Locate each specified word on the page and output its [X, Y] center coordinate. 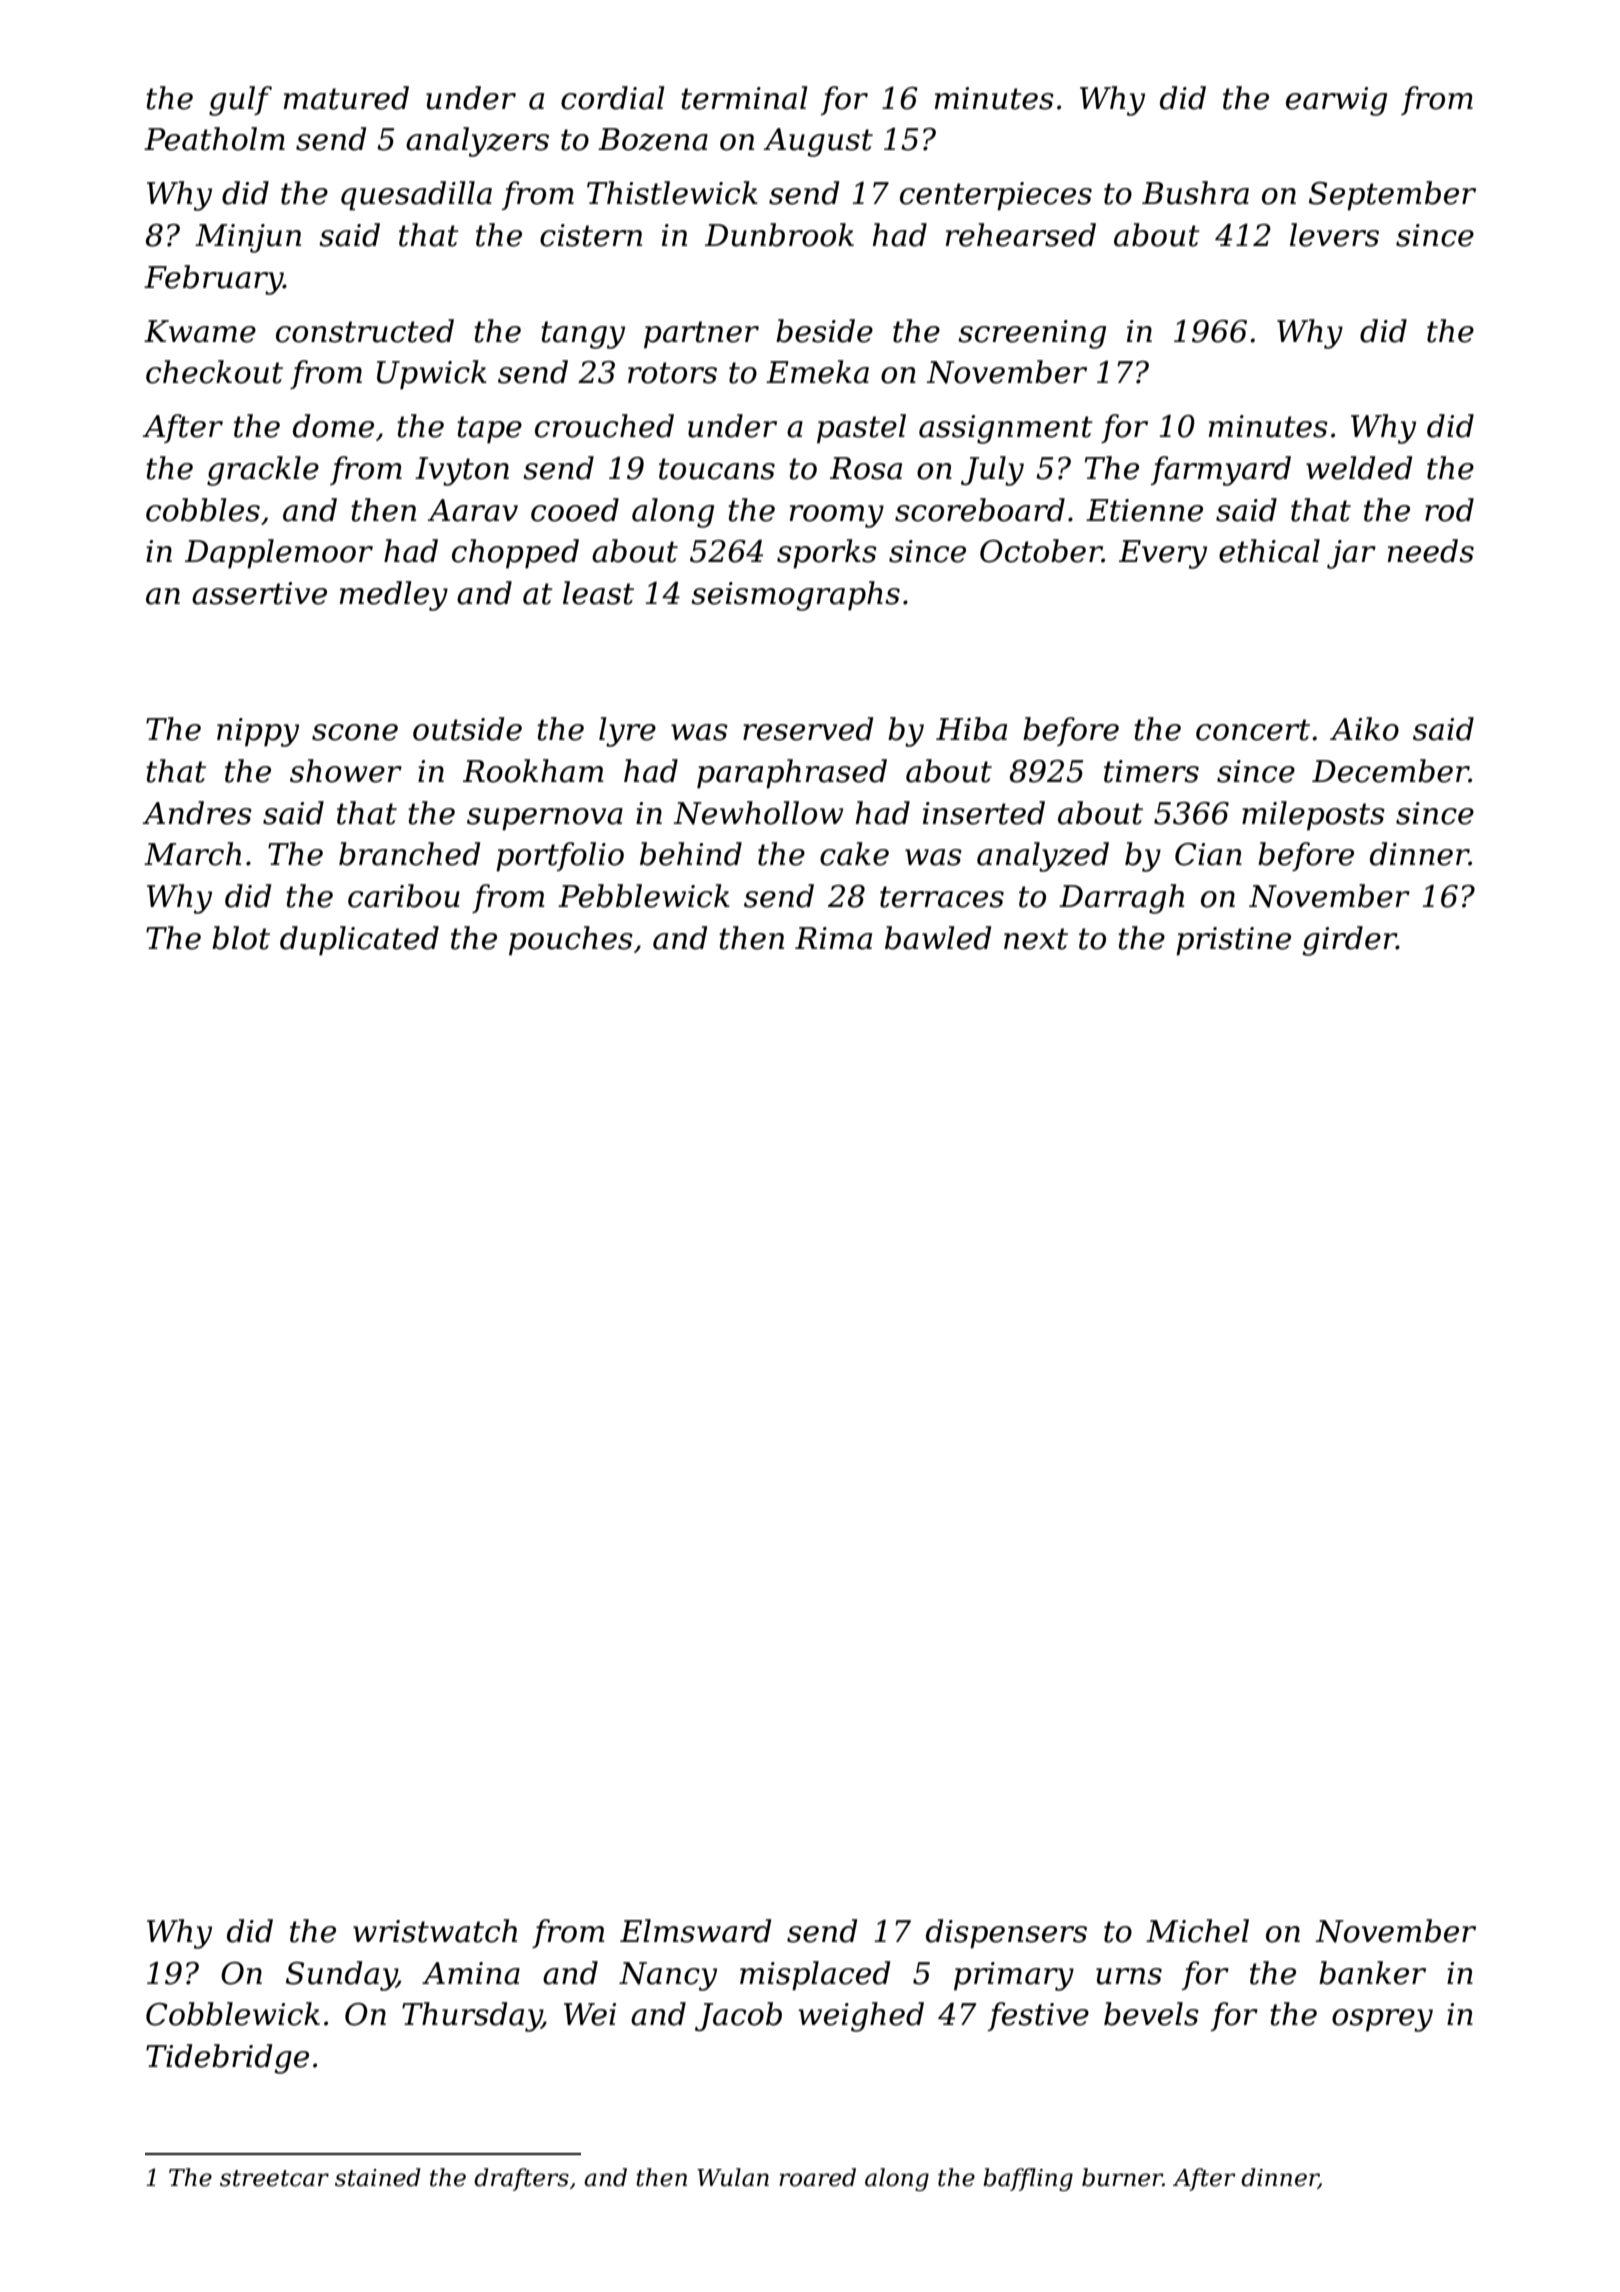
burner [1122, 2177]
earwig [1336, 101]
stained [378, 2177]
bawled [938, 938]
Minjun [248, 238]
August [818, 142]
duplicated [359, 941]
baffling [1028, 2179]
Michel [1197, 1931]
